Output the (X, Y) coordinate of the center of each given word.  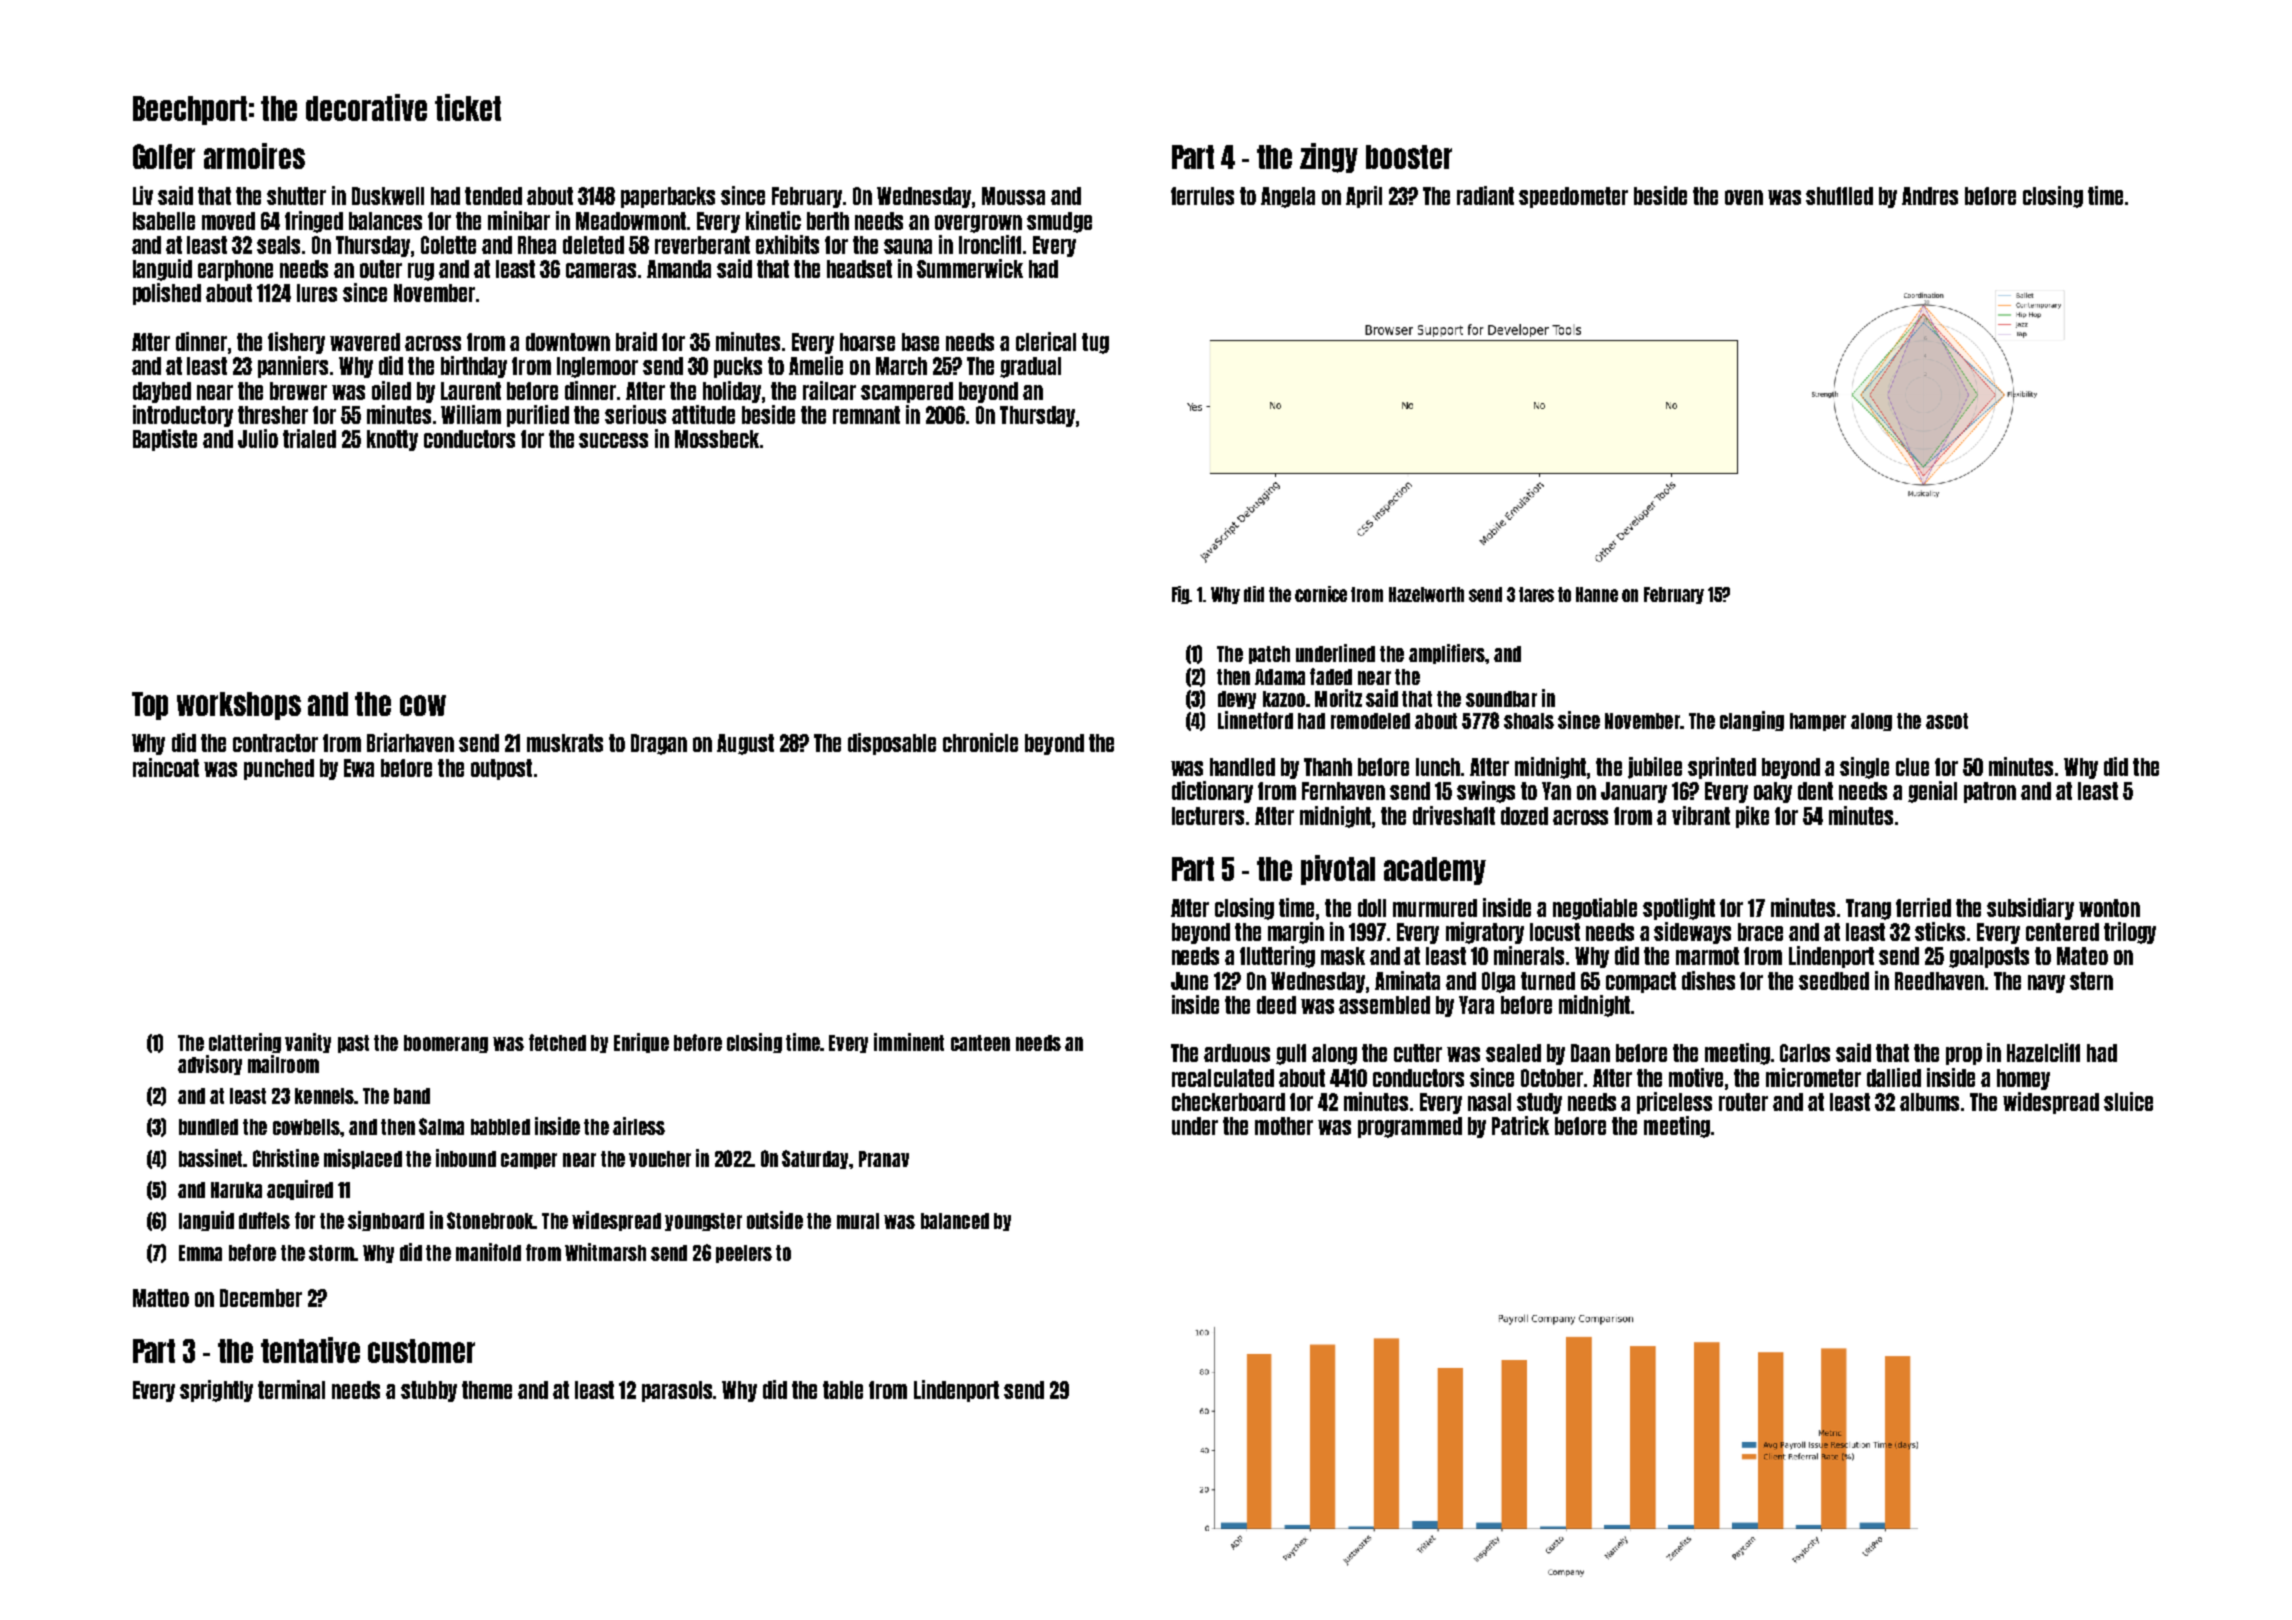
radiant (1485, 195)
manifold (488, 1252)
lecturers (1208, 816)
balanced (955, 1221)
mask (1343, 956)
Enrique (641, 1043)
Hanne (1597, 594)
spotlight (1679, 909)
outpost (501, 769)
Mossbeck (717, 439)
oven (1744, 197)
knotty (392, 440)
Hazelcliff (2043, 1052)
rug (421, 272)
